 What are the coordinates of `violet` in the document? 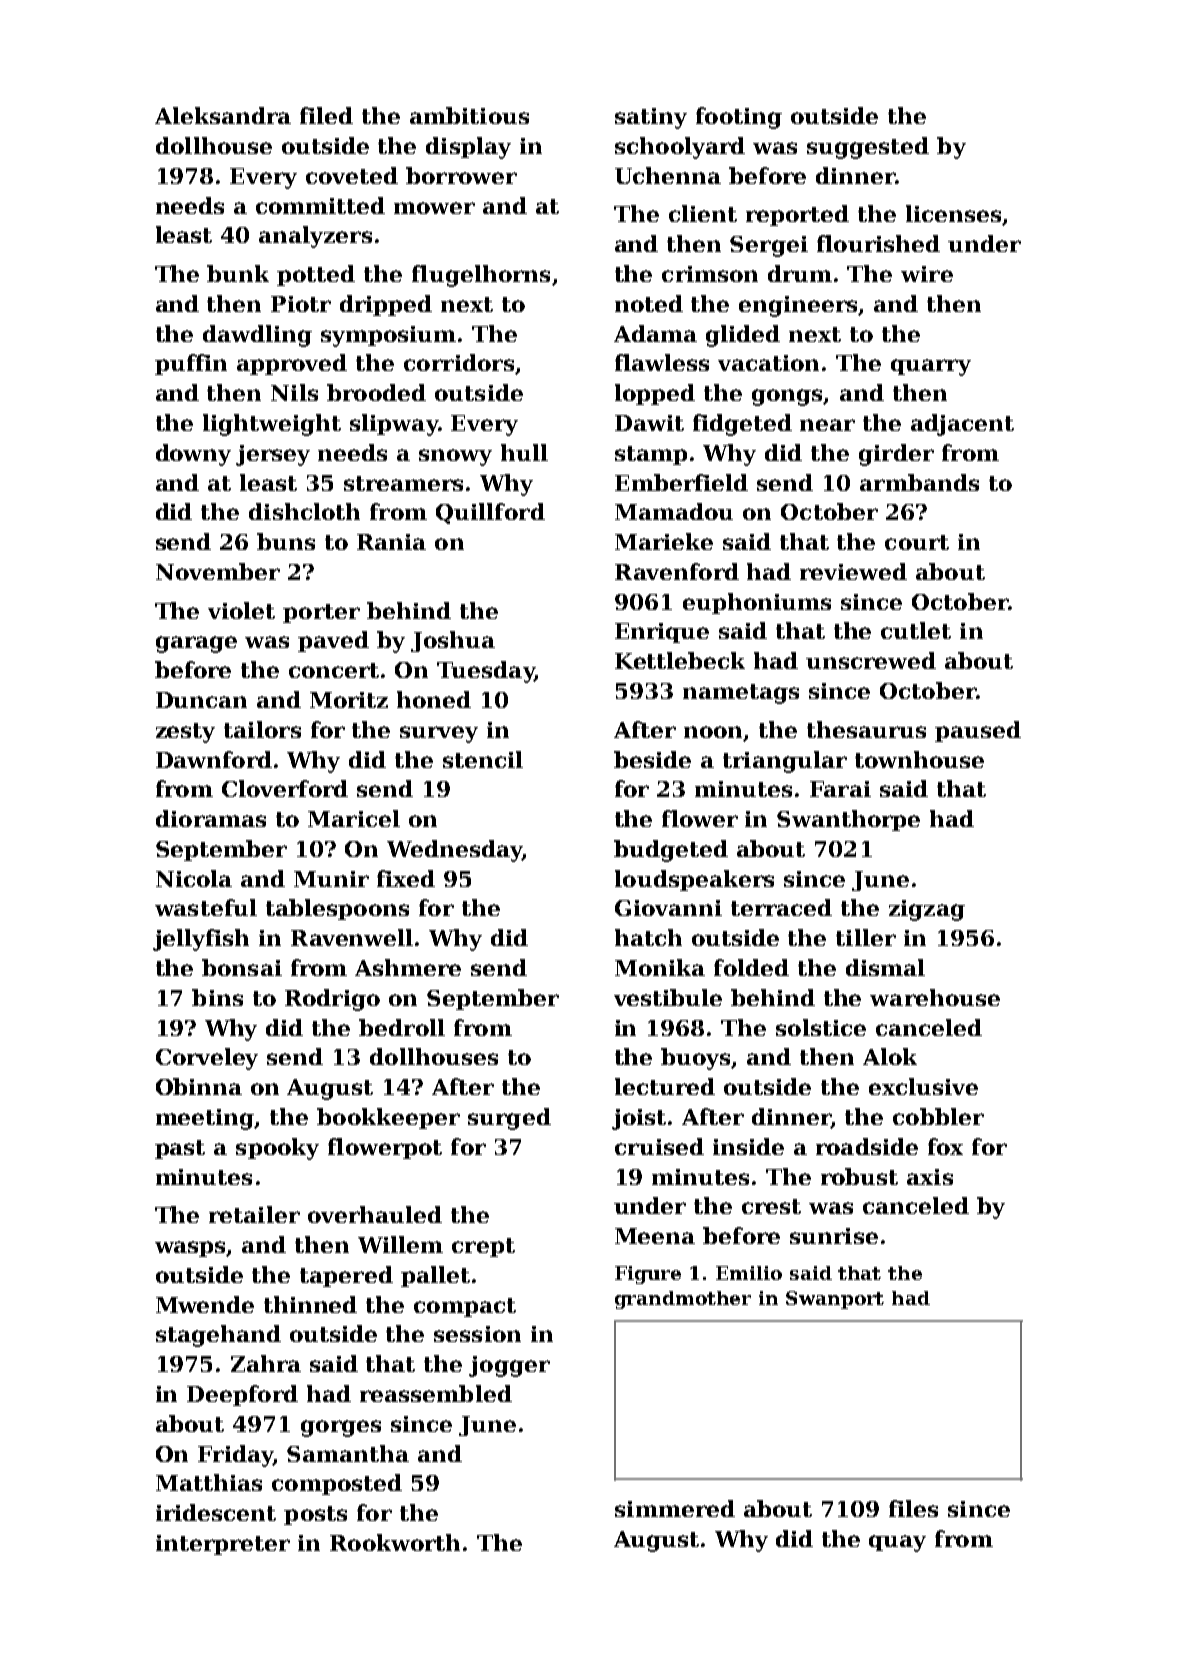 It's located at (241, 610).
